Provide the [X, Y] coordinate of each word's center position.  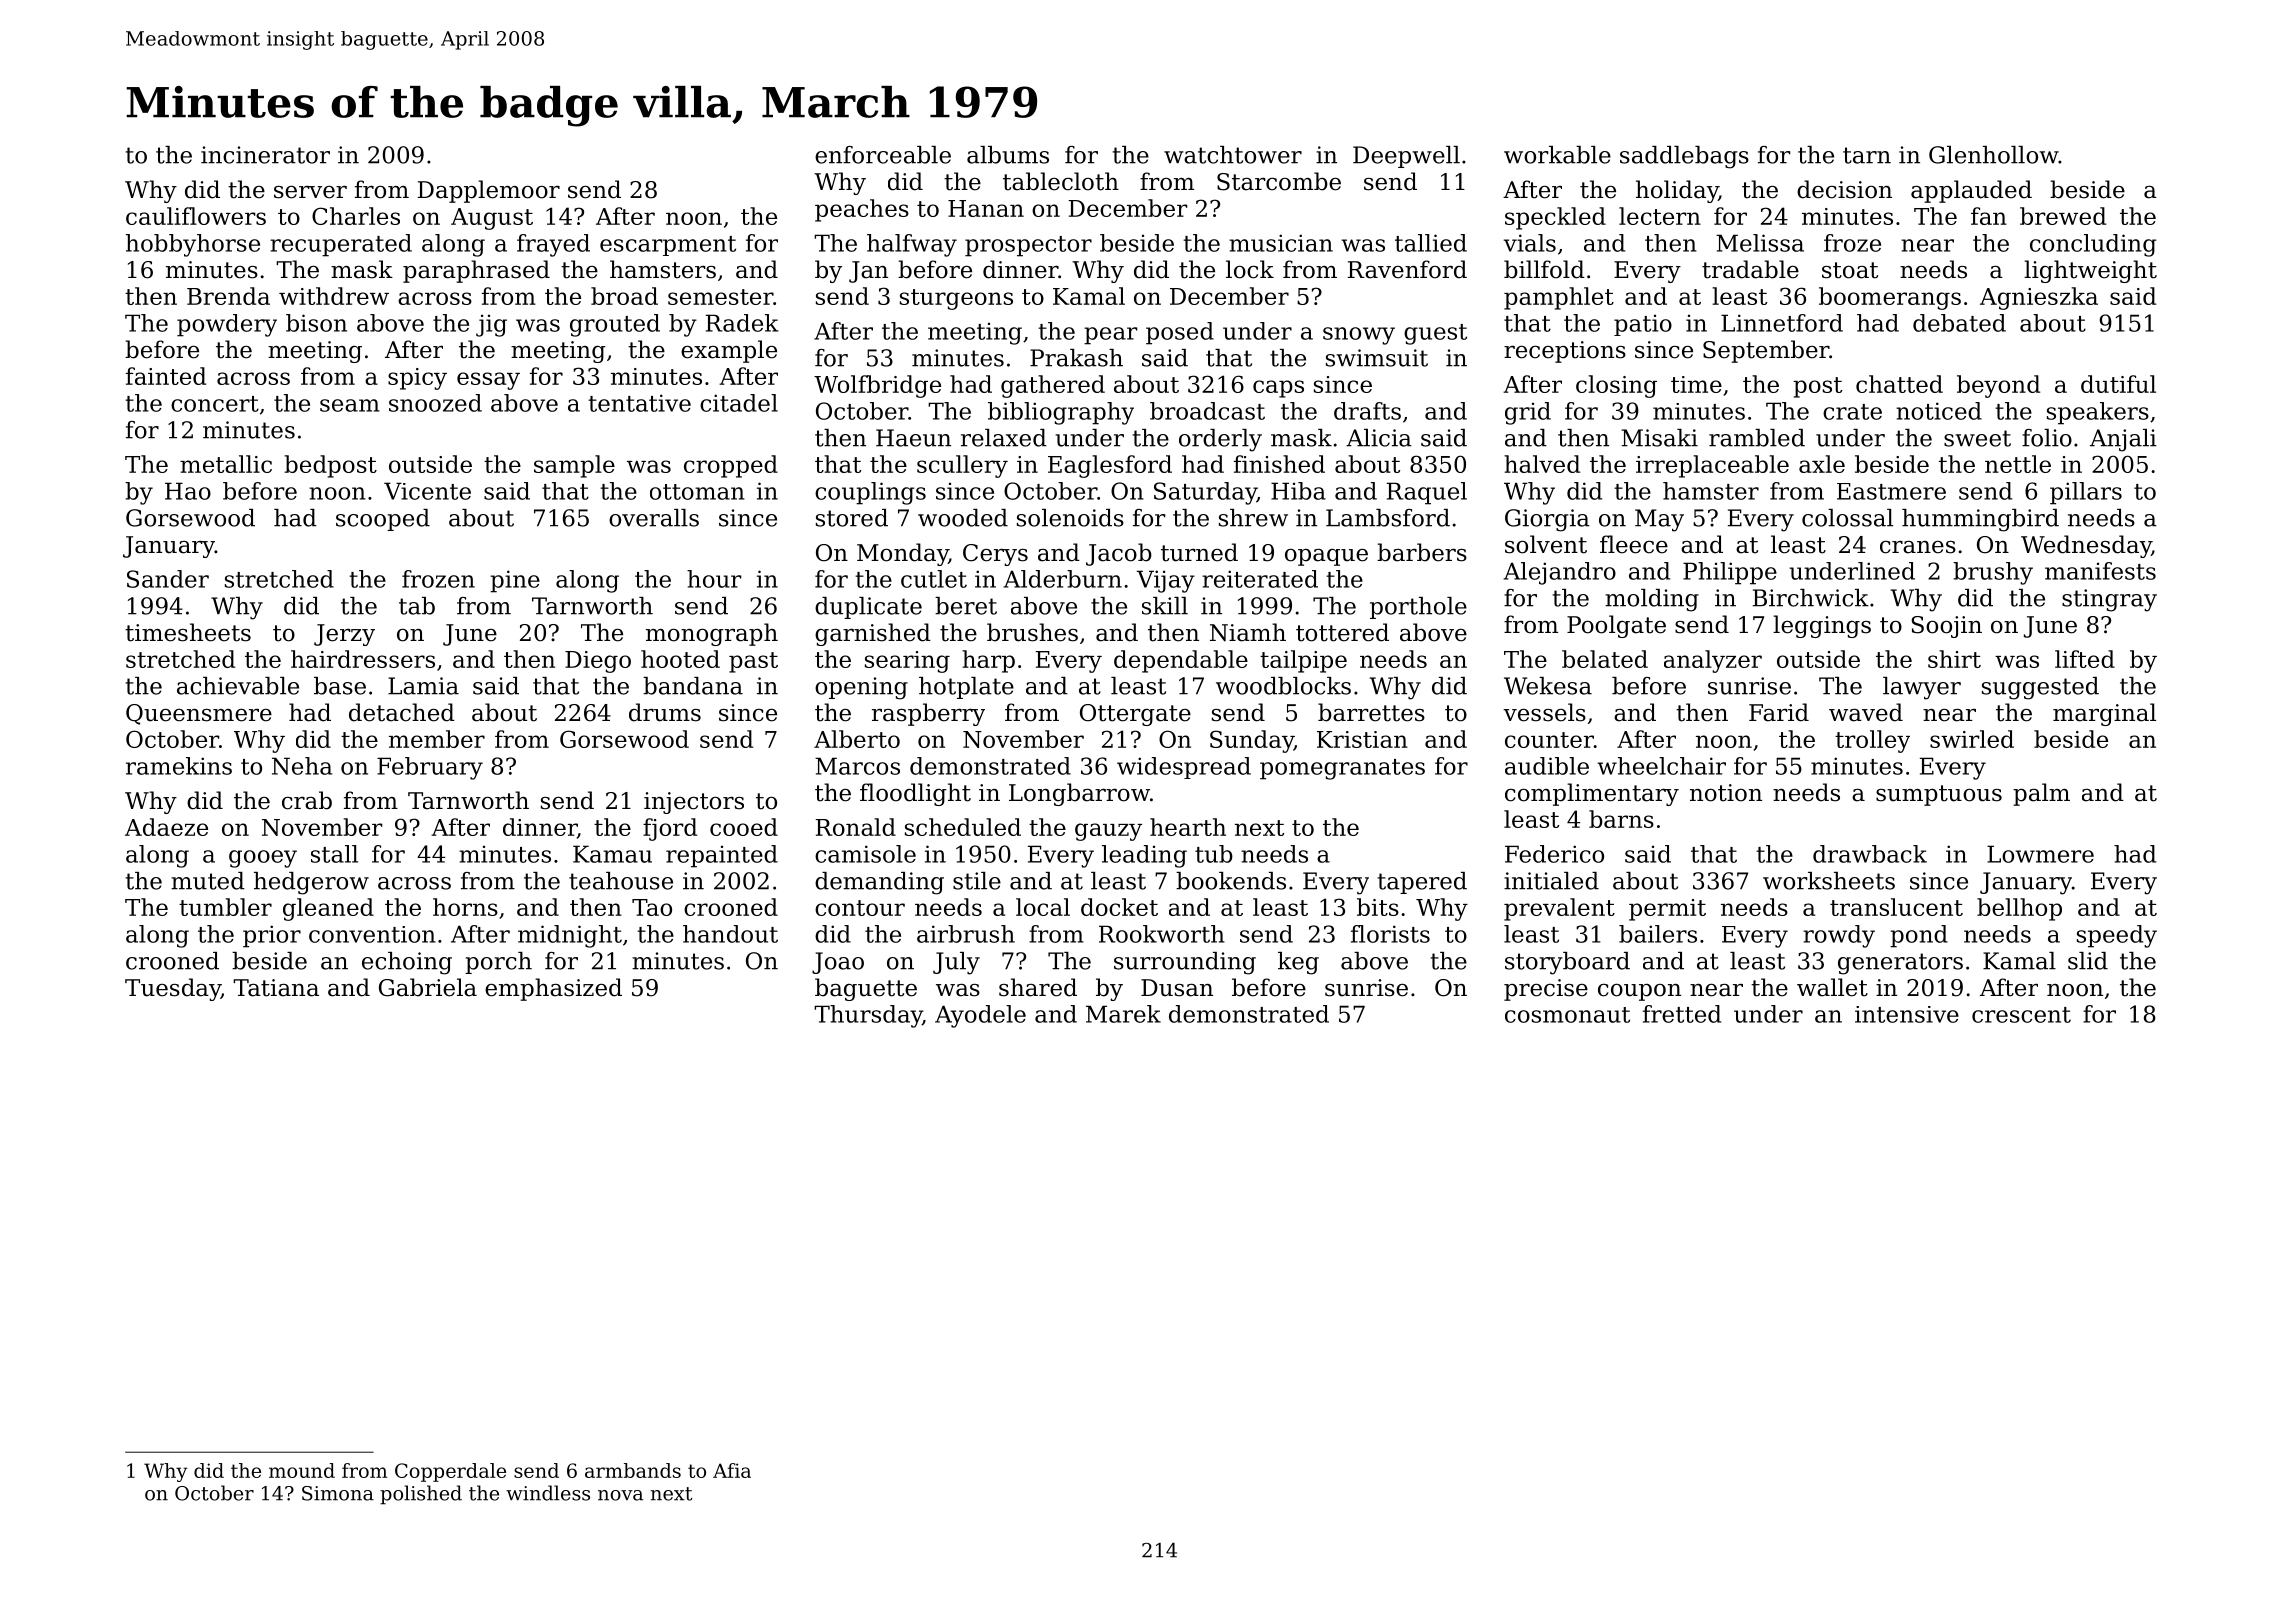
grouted [615, 325]
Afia [732, 1470]
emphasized [553, 989]
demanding [879, 883]
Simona [338, 1493]
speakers [2098, 413]
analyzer [1713, 661]
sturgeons [956, 299]
